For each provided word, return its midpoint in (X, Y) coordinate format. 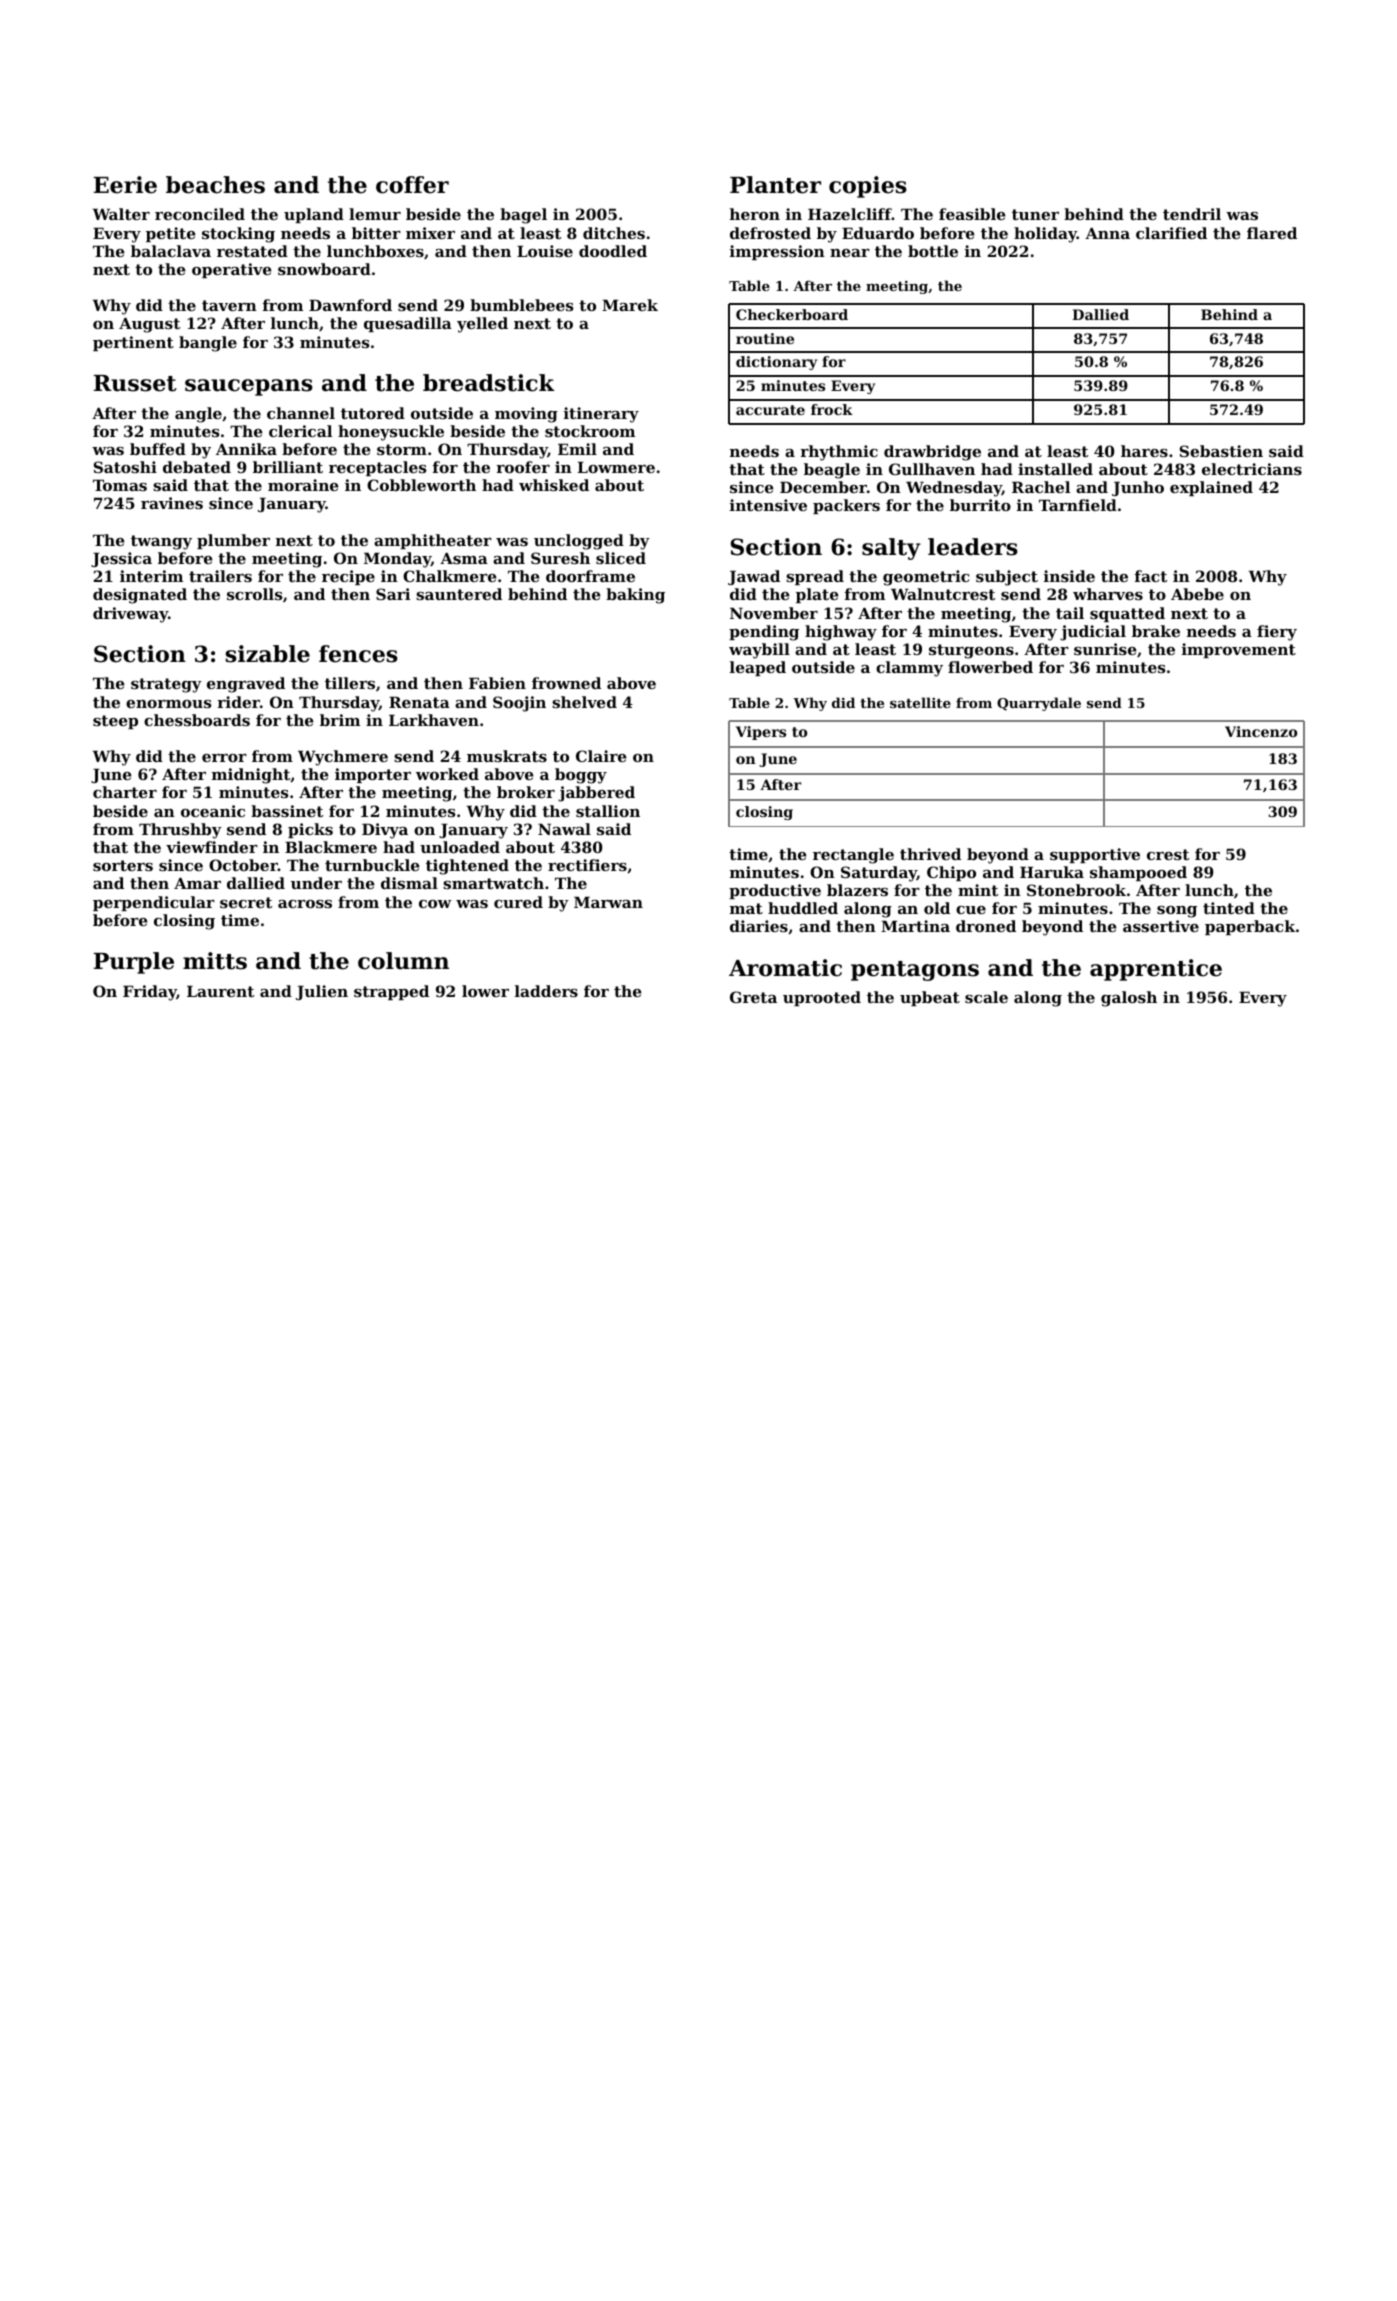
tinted (1229, 908)
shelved (584, 702)
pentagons (915, 971)
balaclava (171, 251)
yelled (482, 325)
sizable (268, 654)
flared (1272, 233)
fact (1151, 576)
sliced (621, 558)
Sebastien (1221, 451)
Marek (630, 305)
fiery (1277, 633)
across (305, 904)
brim (340, 720)
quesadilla (408, 324)
